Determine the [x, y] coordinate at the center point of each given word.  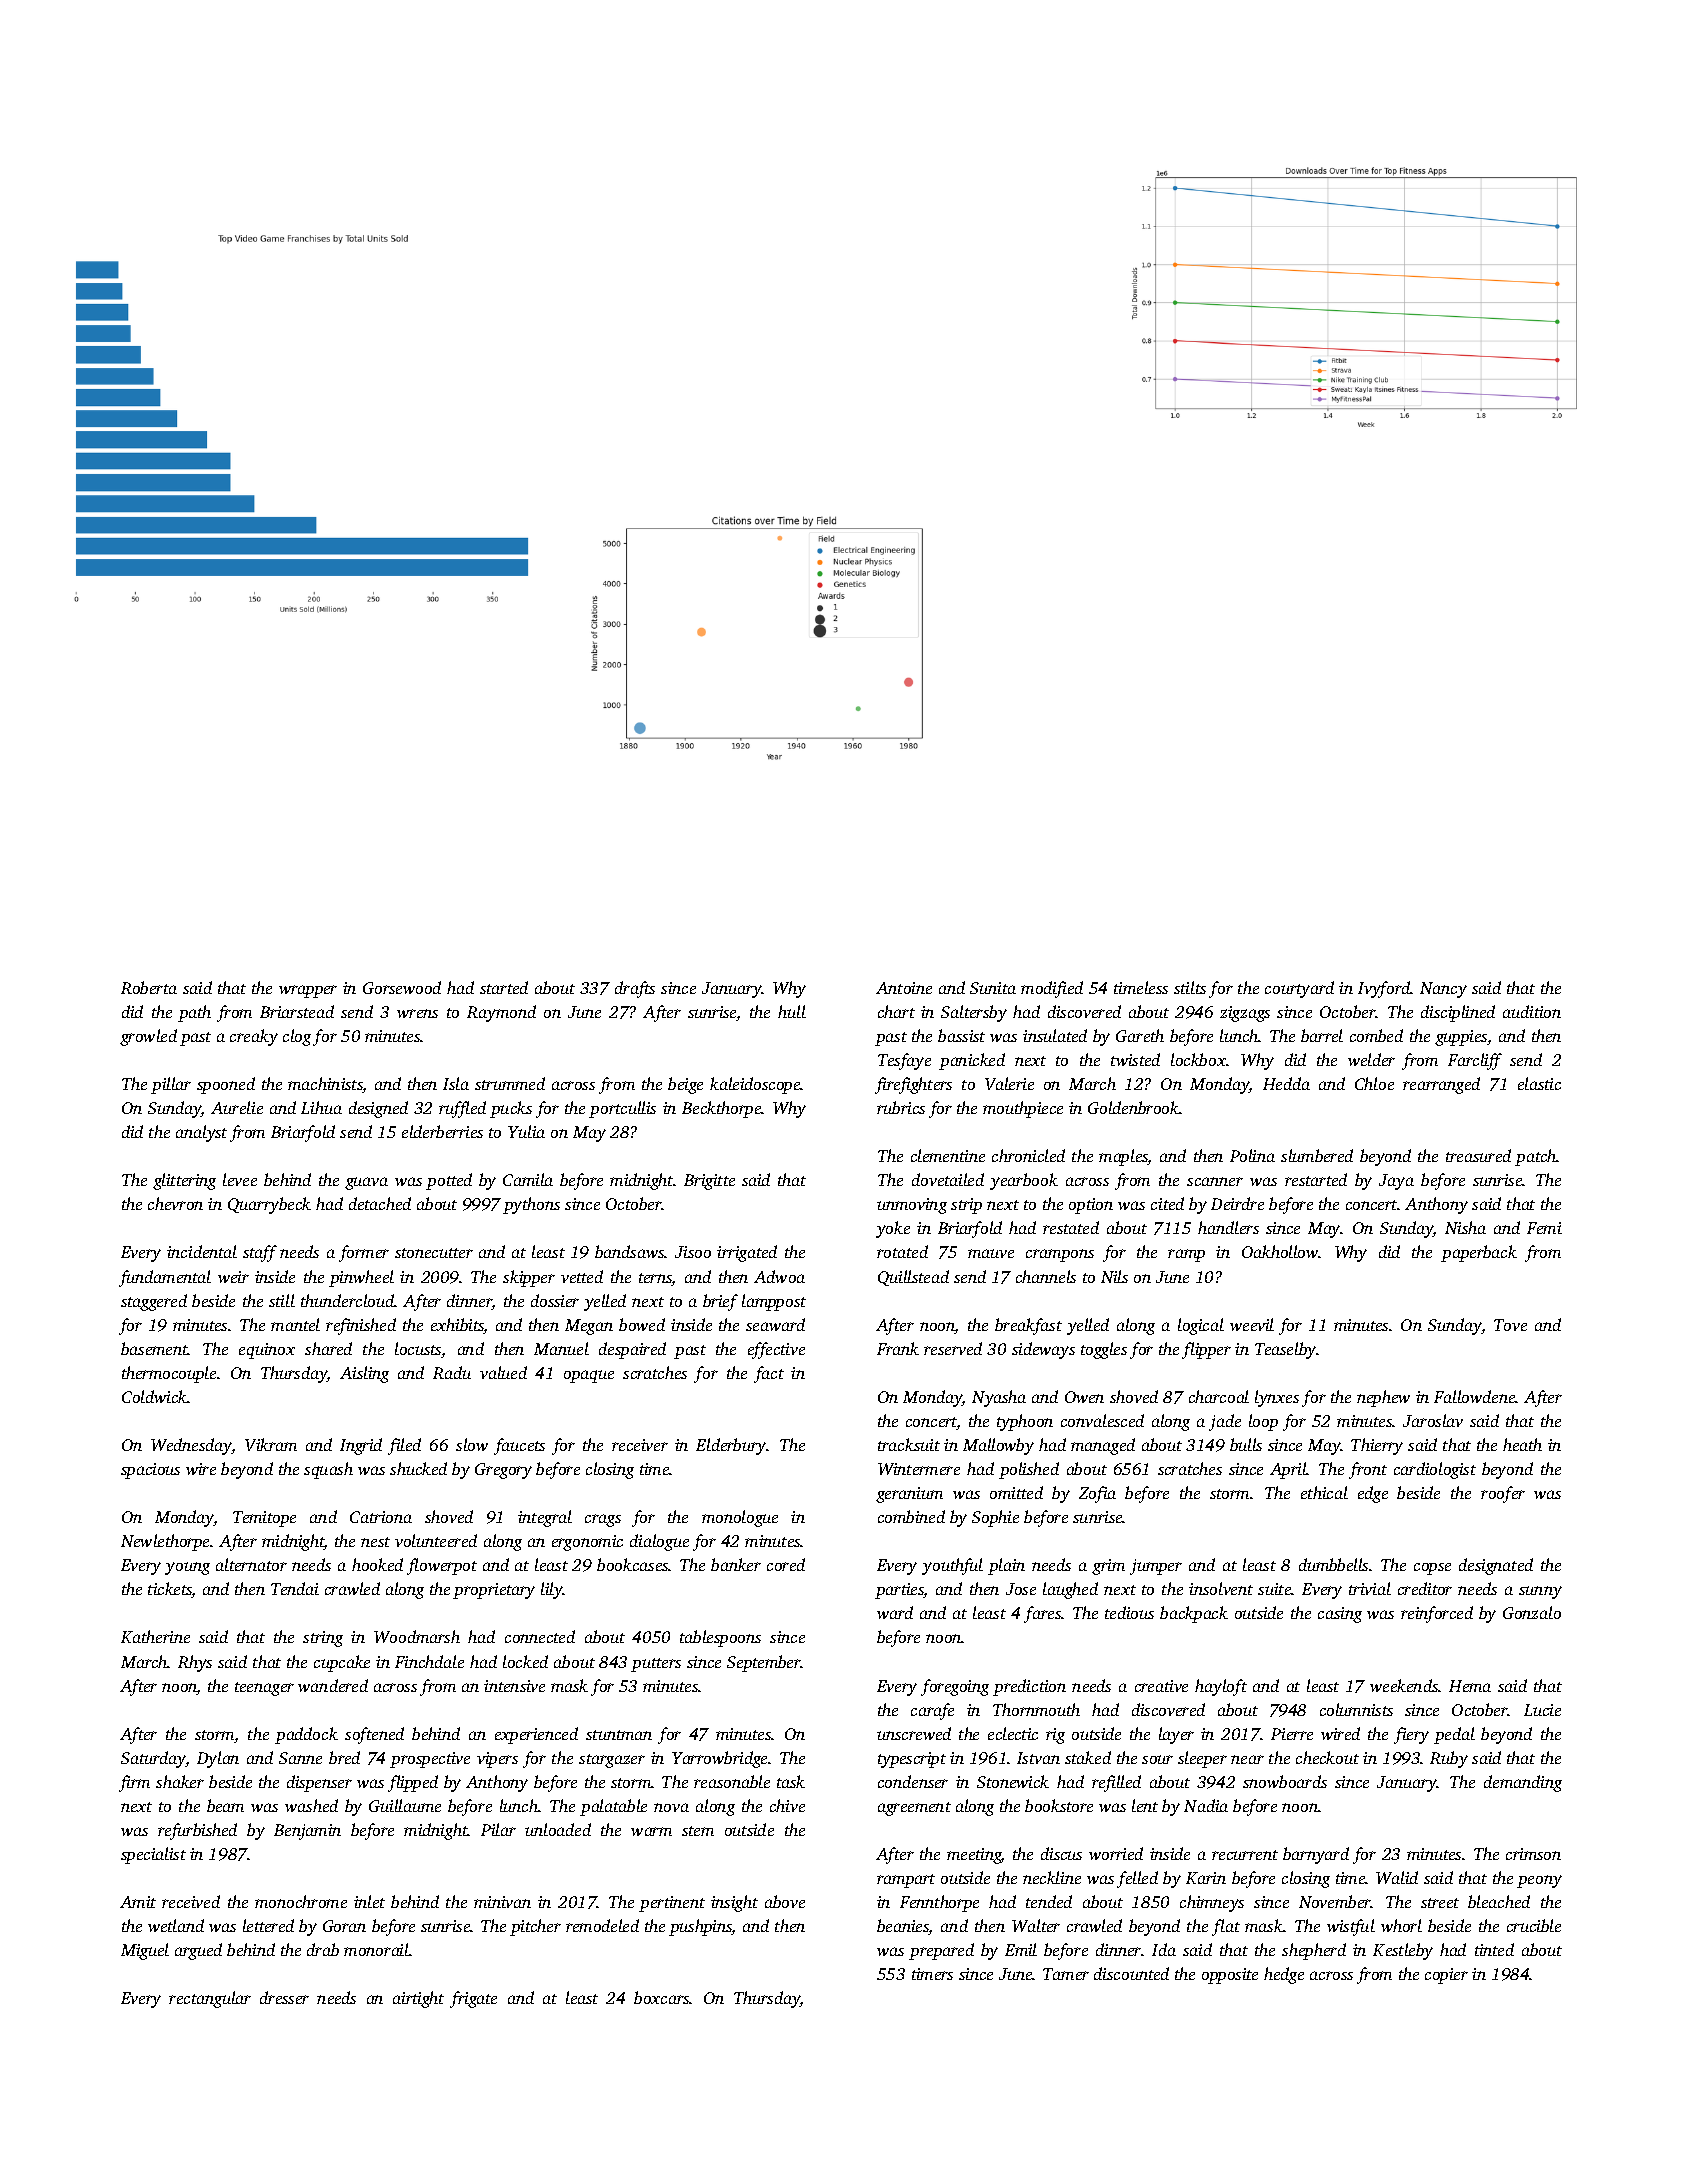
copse [1432, 1569]
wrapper [308, 991]
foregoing [955, 1687]
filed [404, 1446]
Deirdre [1237, 1203]
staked [1088, 1757]
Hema [1470, 1686]
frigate [473, 1999]
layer [1176, 1735]
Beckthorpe [722, 1109]
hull [792, 1011]
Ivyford [1384, 989]
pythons [531, 1205]
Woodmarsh [417, 1636]
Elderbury [731, 1446]
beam [225, 1805]
